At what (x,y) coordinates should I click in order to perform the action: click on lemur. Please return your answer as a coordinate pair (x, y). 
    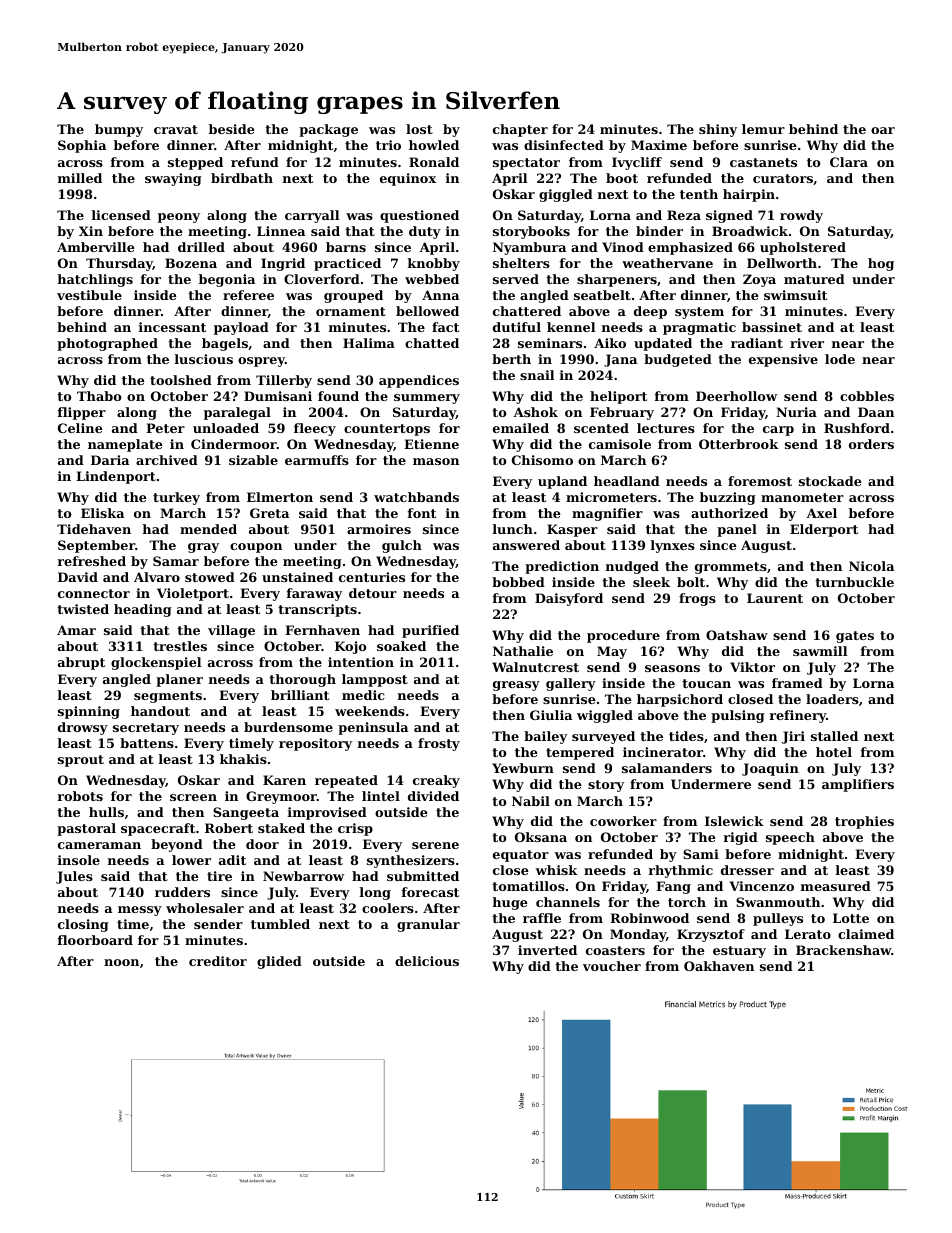
    Looking at the image, I should click on (763, 129).
